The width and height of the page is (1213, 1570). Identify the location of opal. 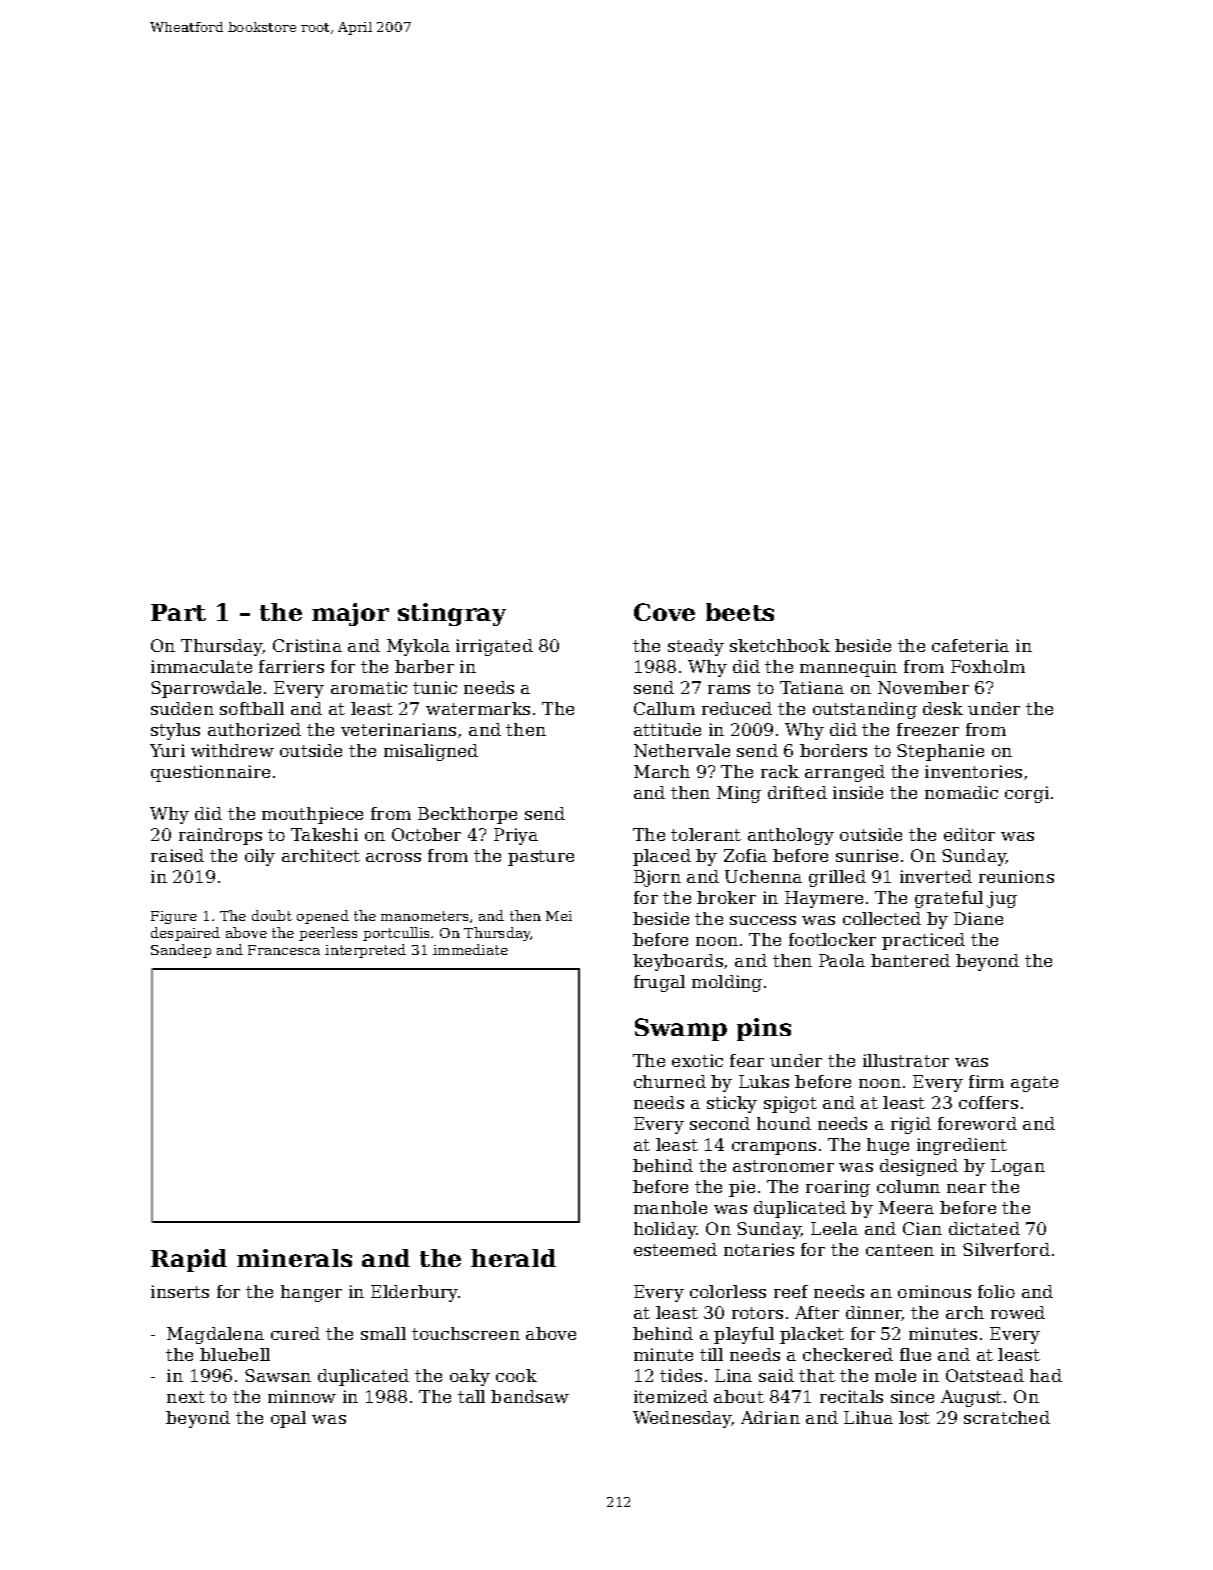
(288, 1419).
